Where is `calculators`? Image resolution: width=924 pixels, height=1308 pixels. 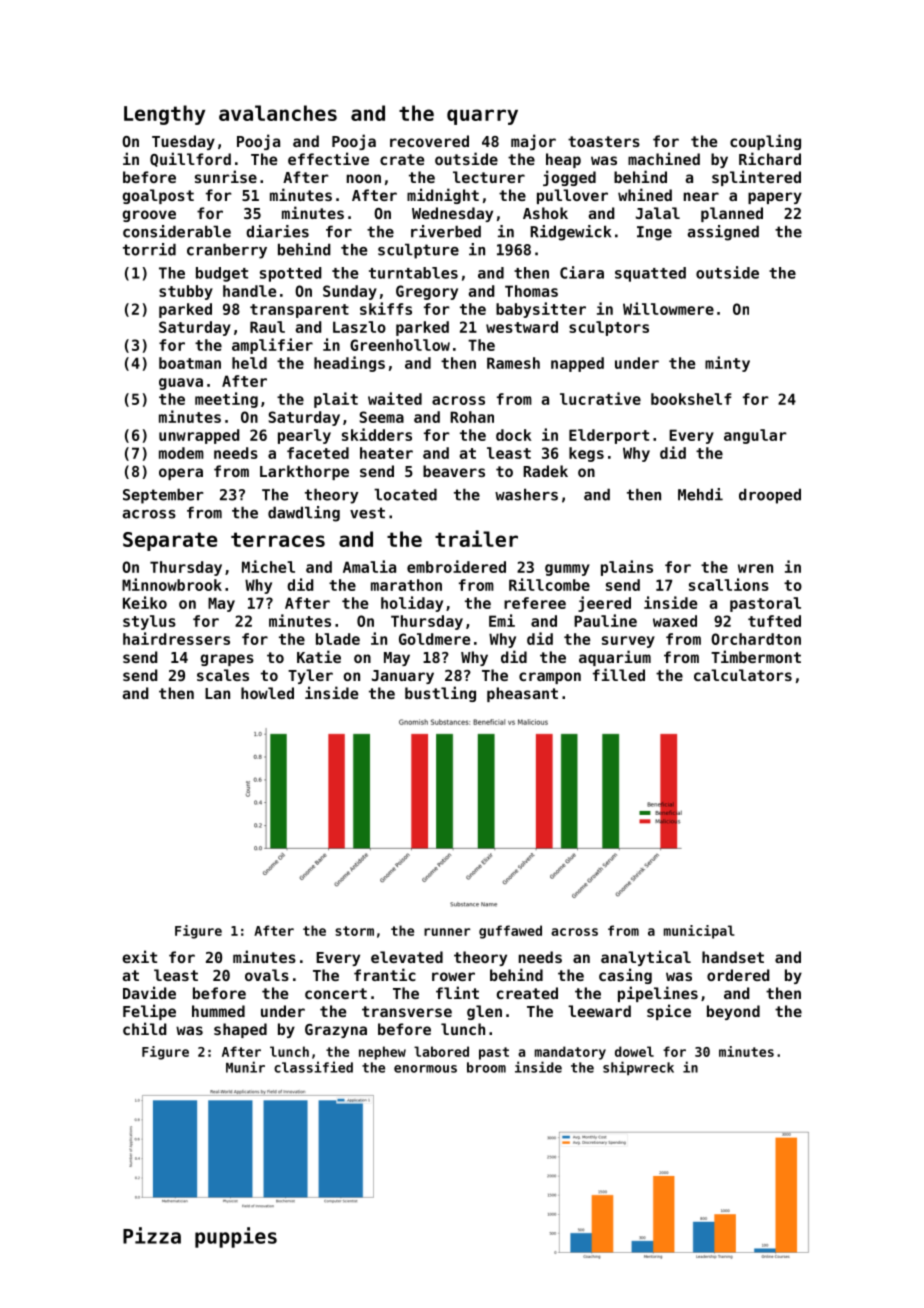 calculators is located at coordinates (743, 675).
